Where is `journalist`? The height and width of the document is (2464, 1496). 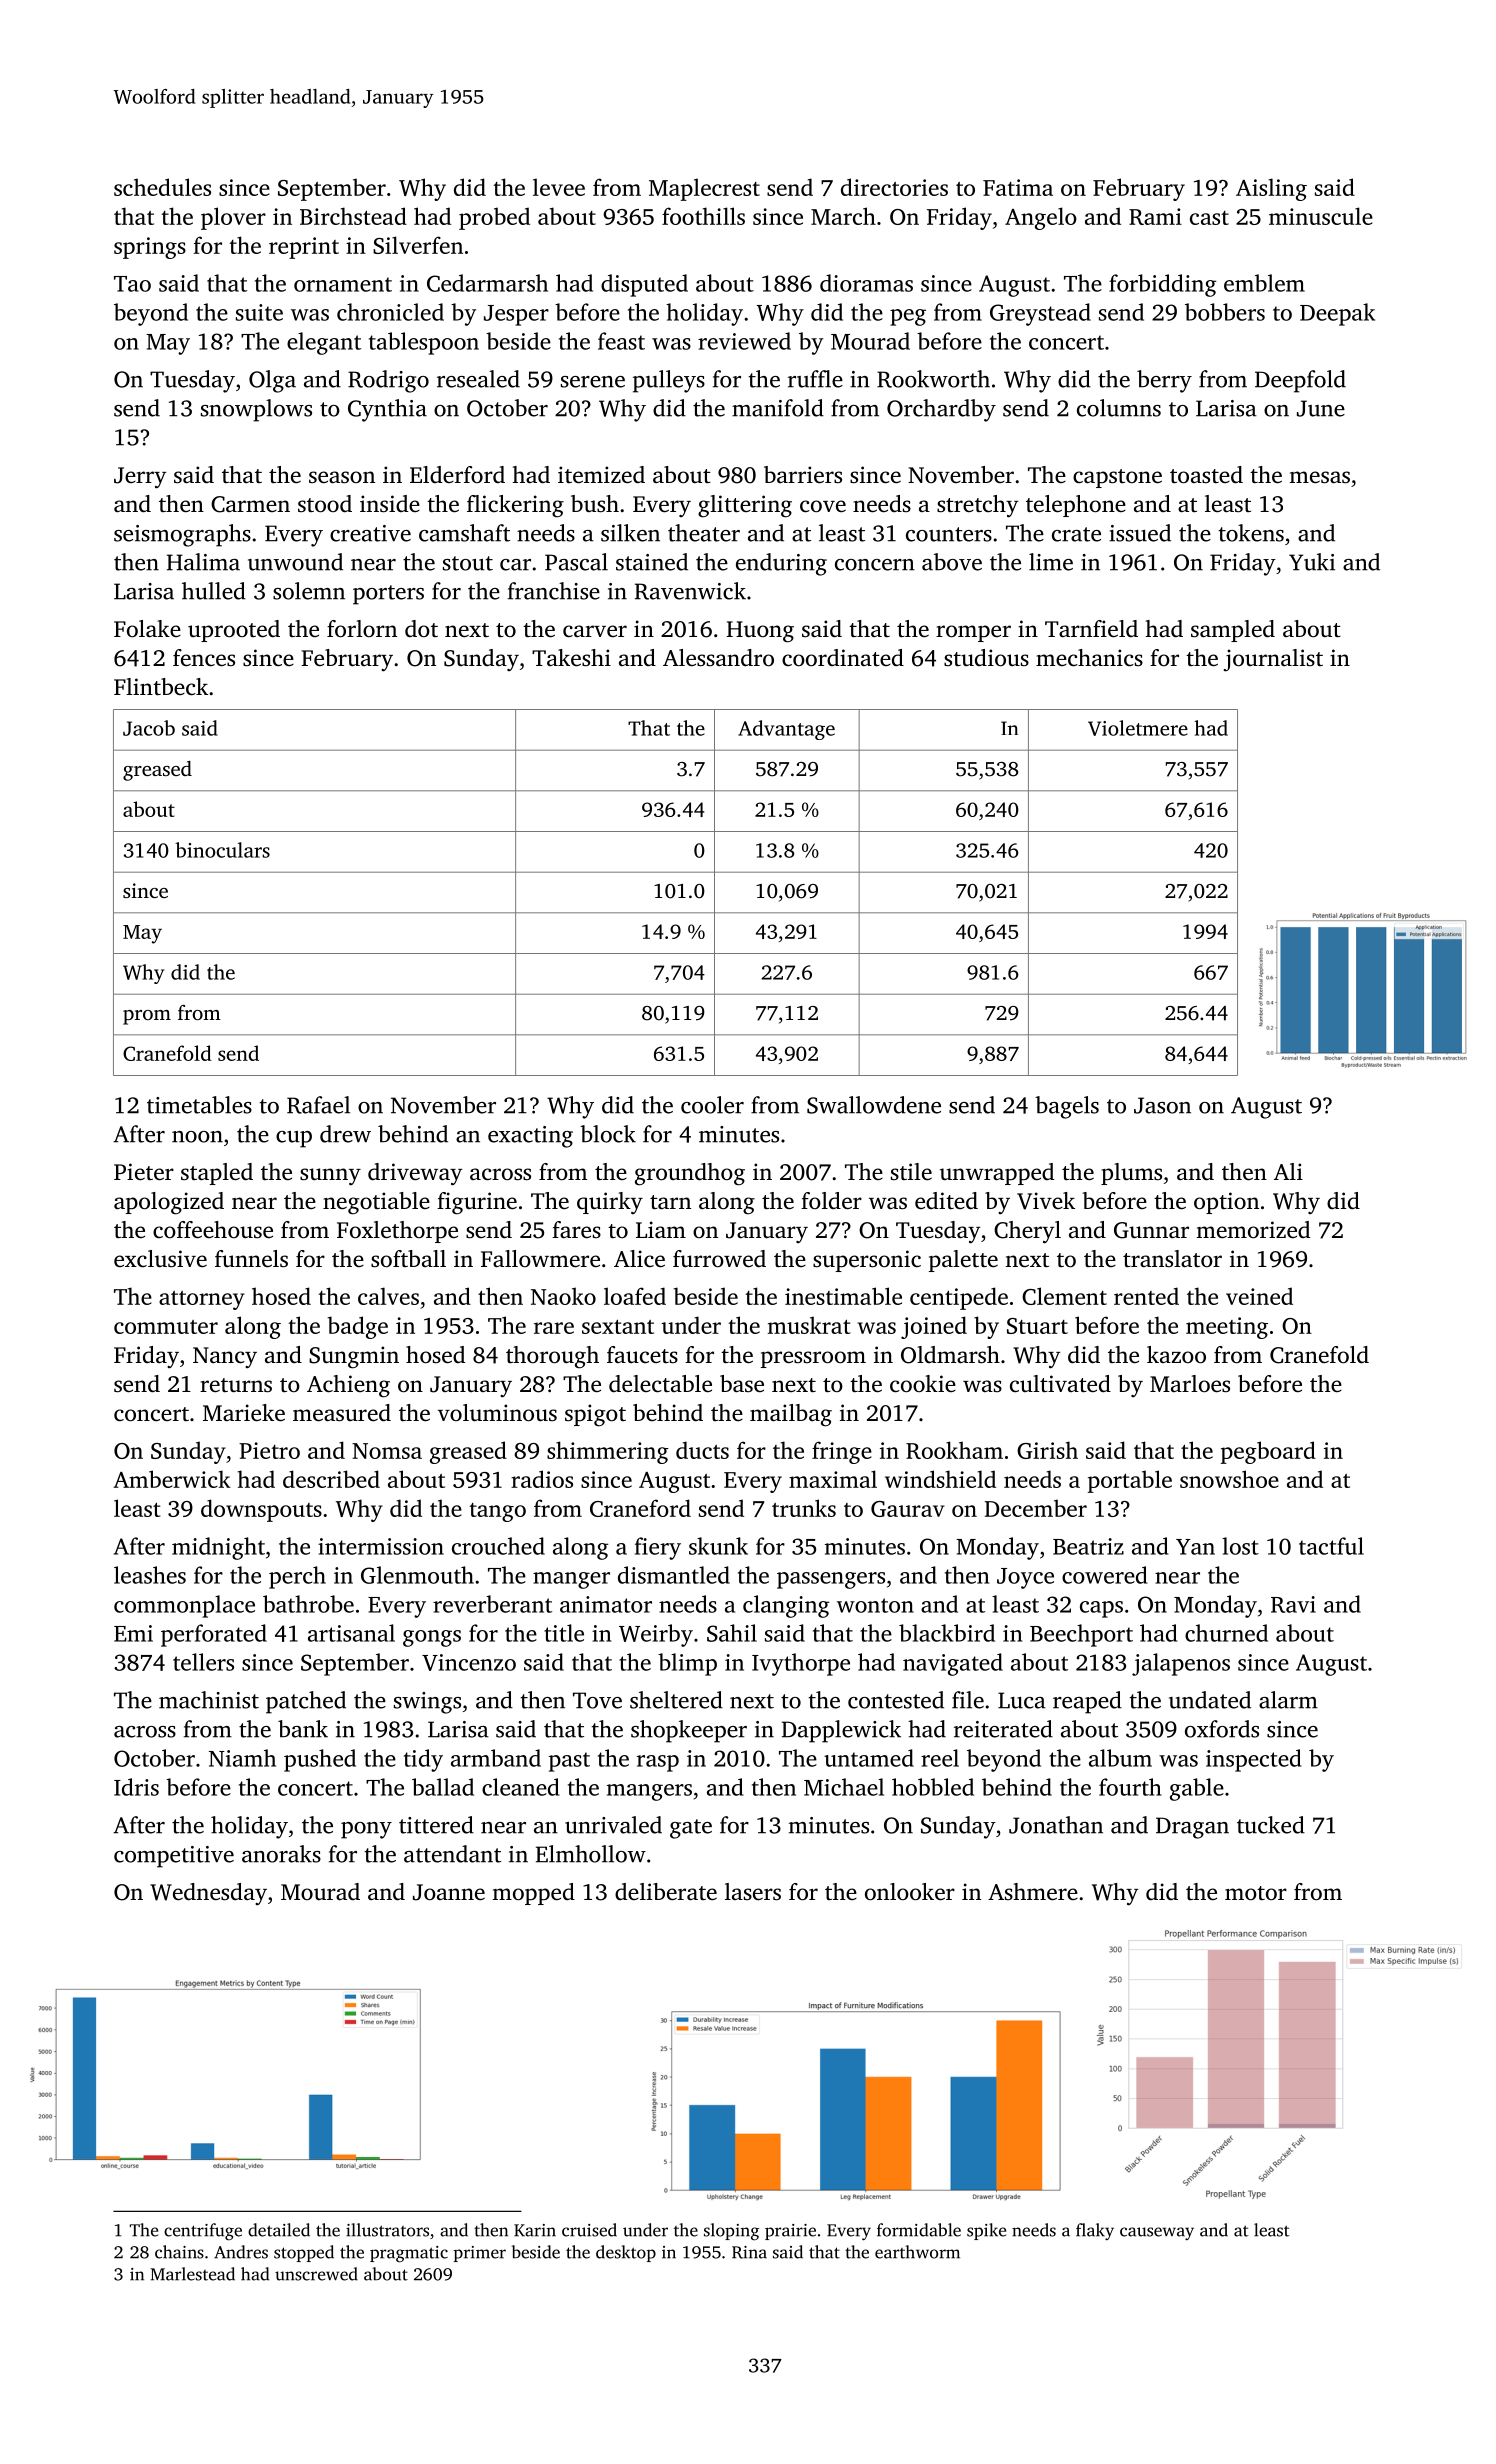 journalist is located at coordinates (1273, 660).
